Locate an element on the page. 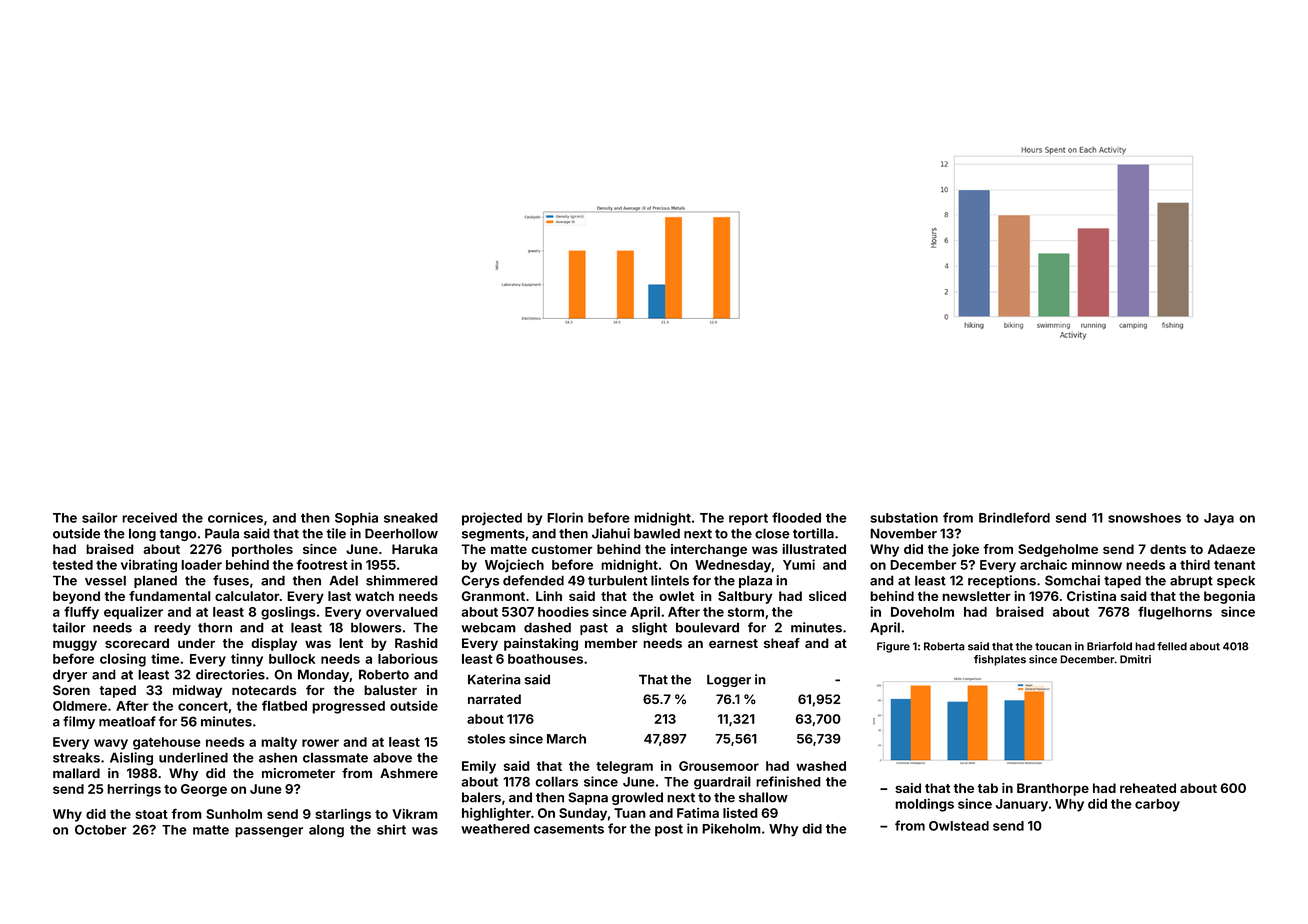 The image size is (1308, 924). Jaya is located at coordinates (1219, 519).
